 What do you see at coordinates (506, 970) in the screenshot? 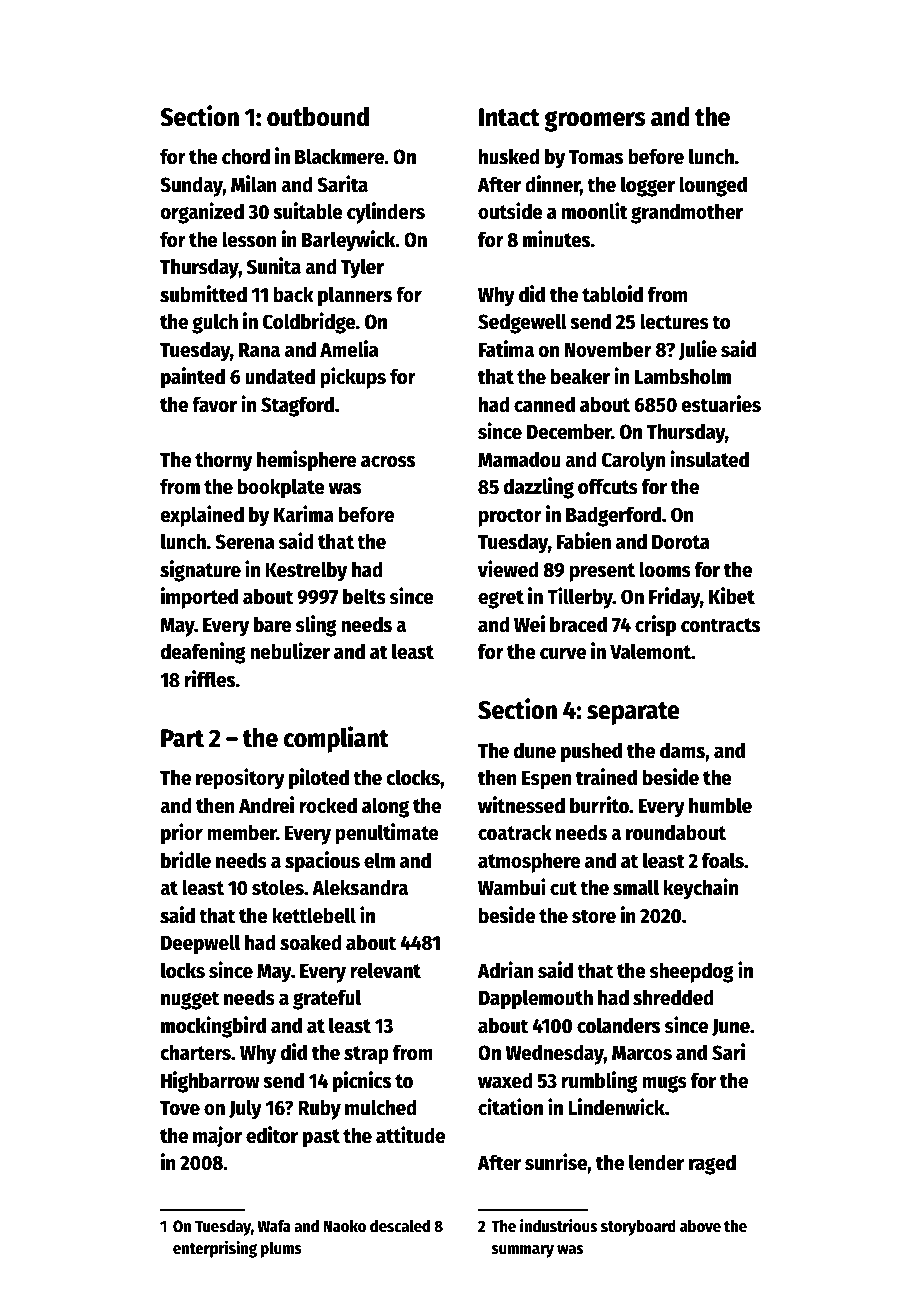
I see `Adrian` at bounding box center [506, 970].
